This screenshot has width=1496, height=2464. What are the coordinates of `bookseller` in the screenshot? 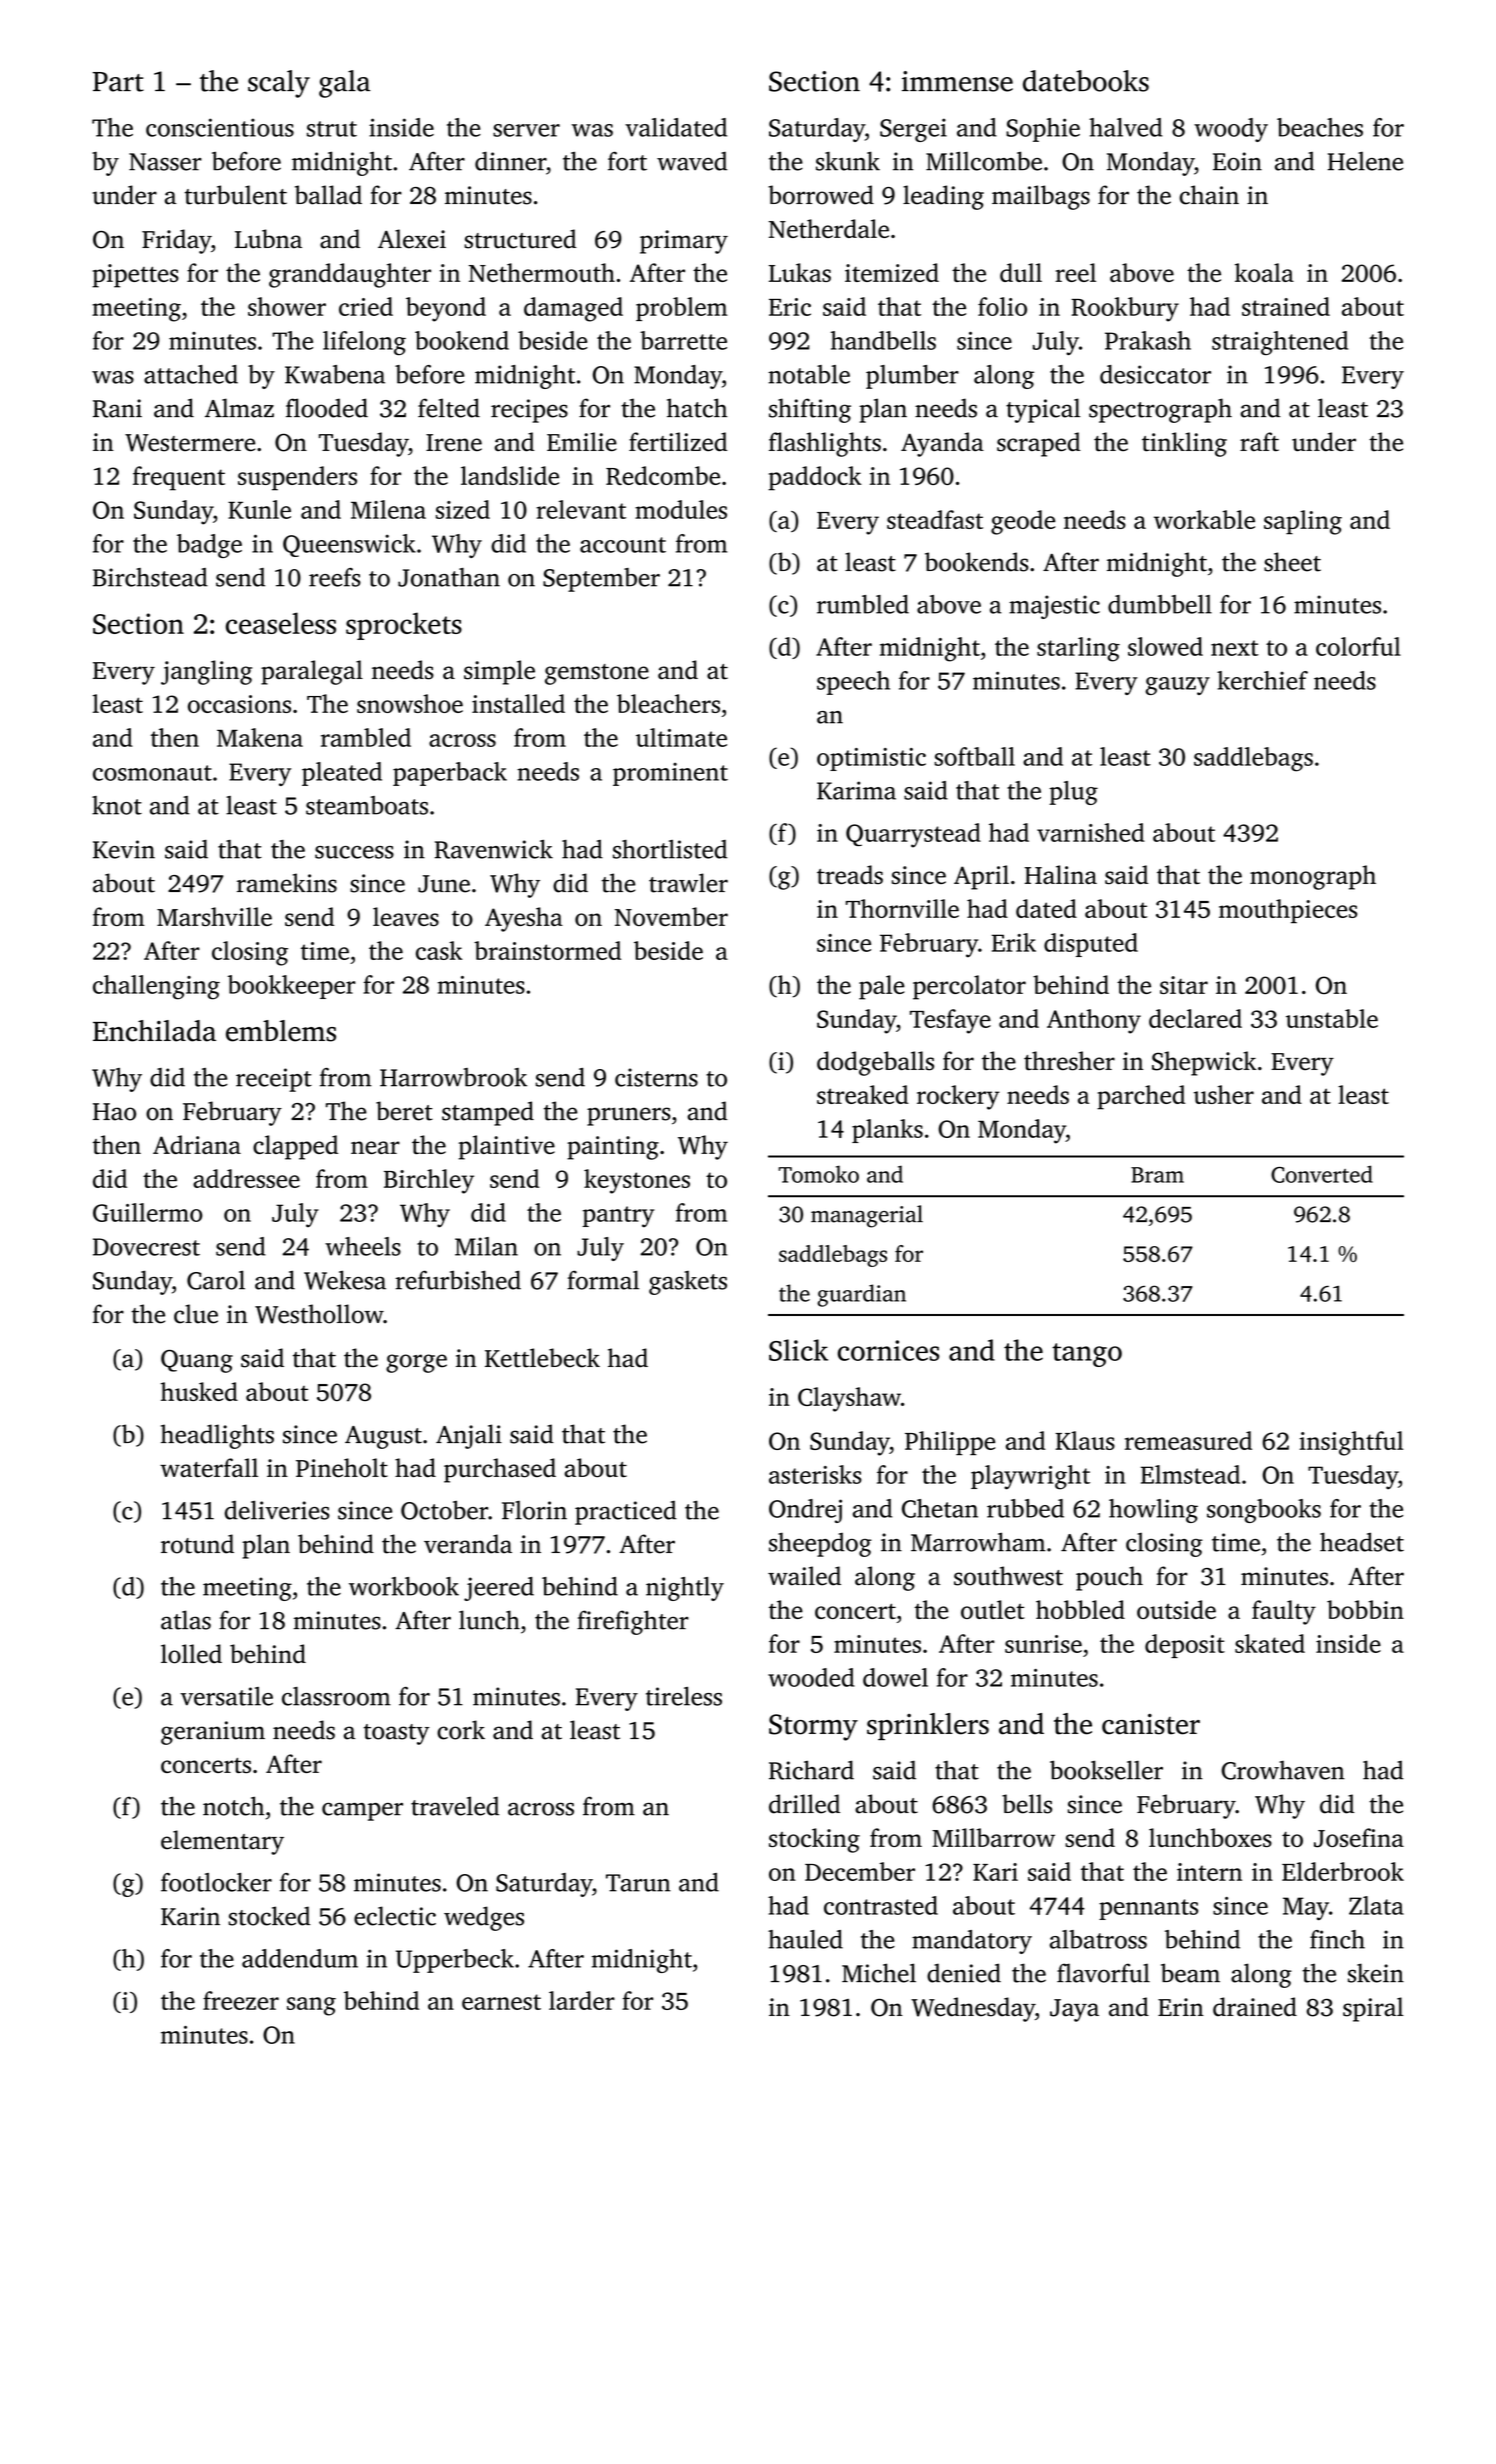 It's located at (1106, 1770).
